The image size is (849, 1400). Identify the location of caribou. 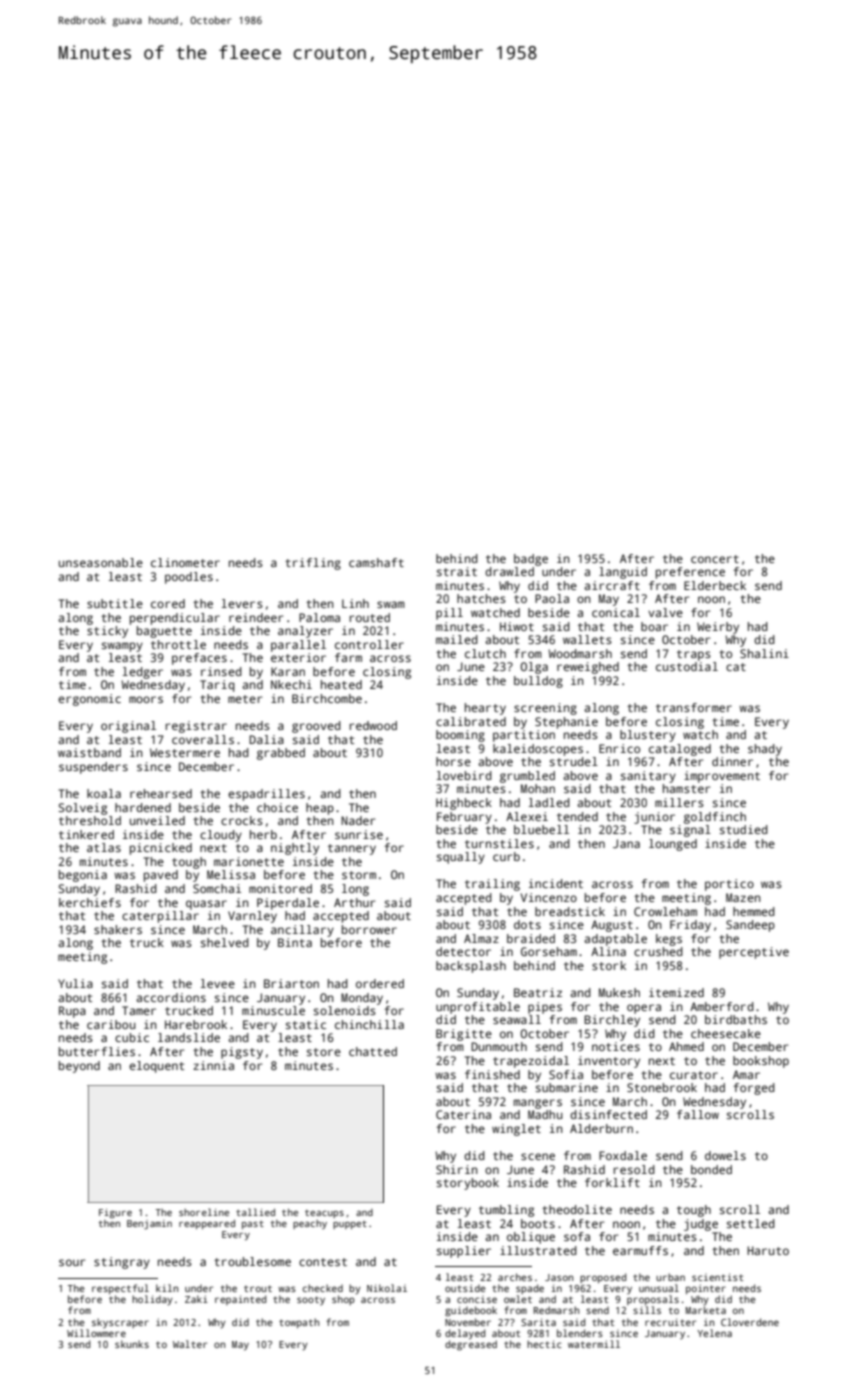
(111, 1024).
